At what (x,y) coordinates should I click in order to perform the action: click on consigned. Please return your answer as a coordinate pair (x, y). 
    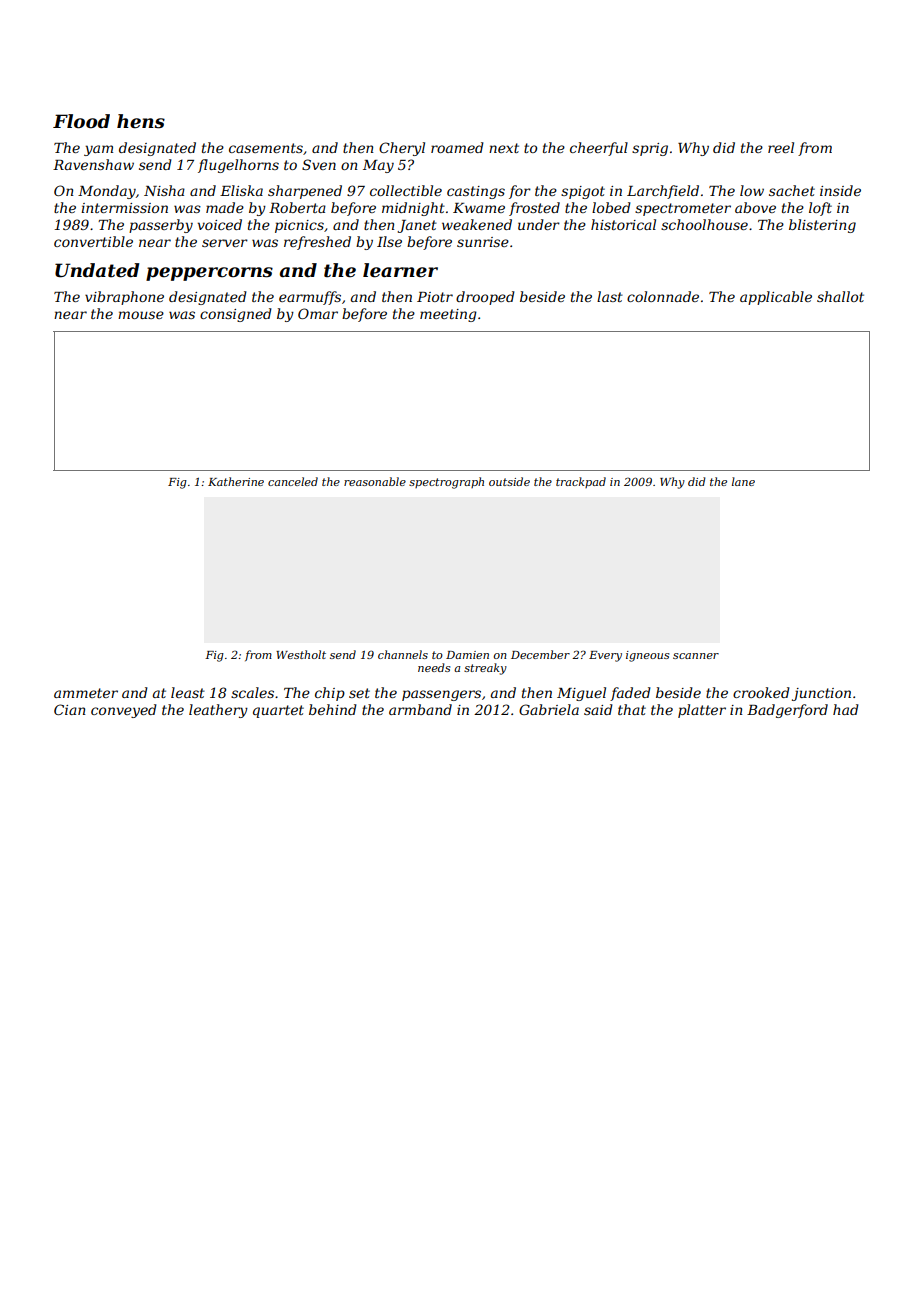
    Looking at the image, I should click on (236, 315).
